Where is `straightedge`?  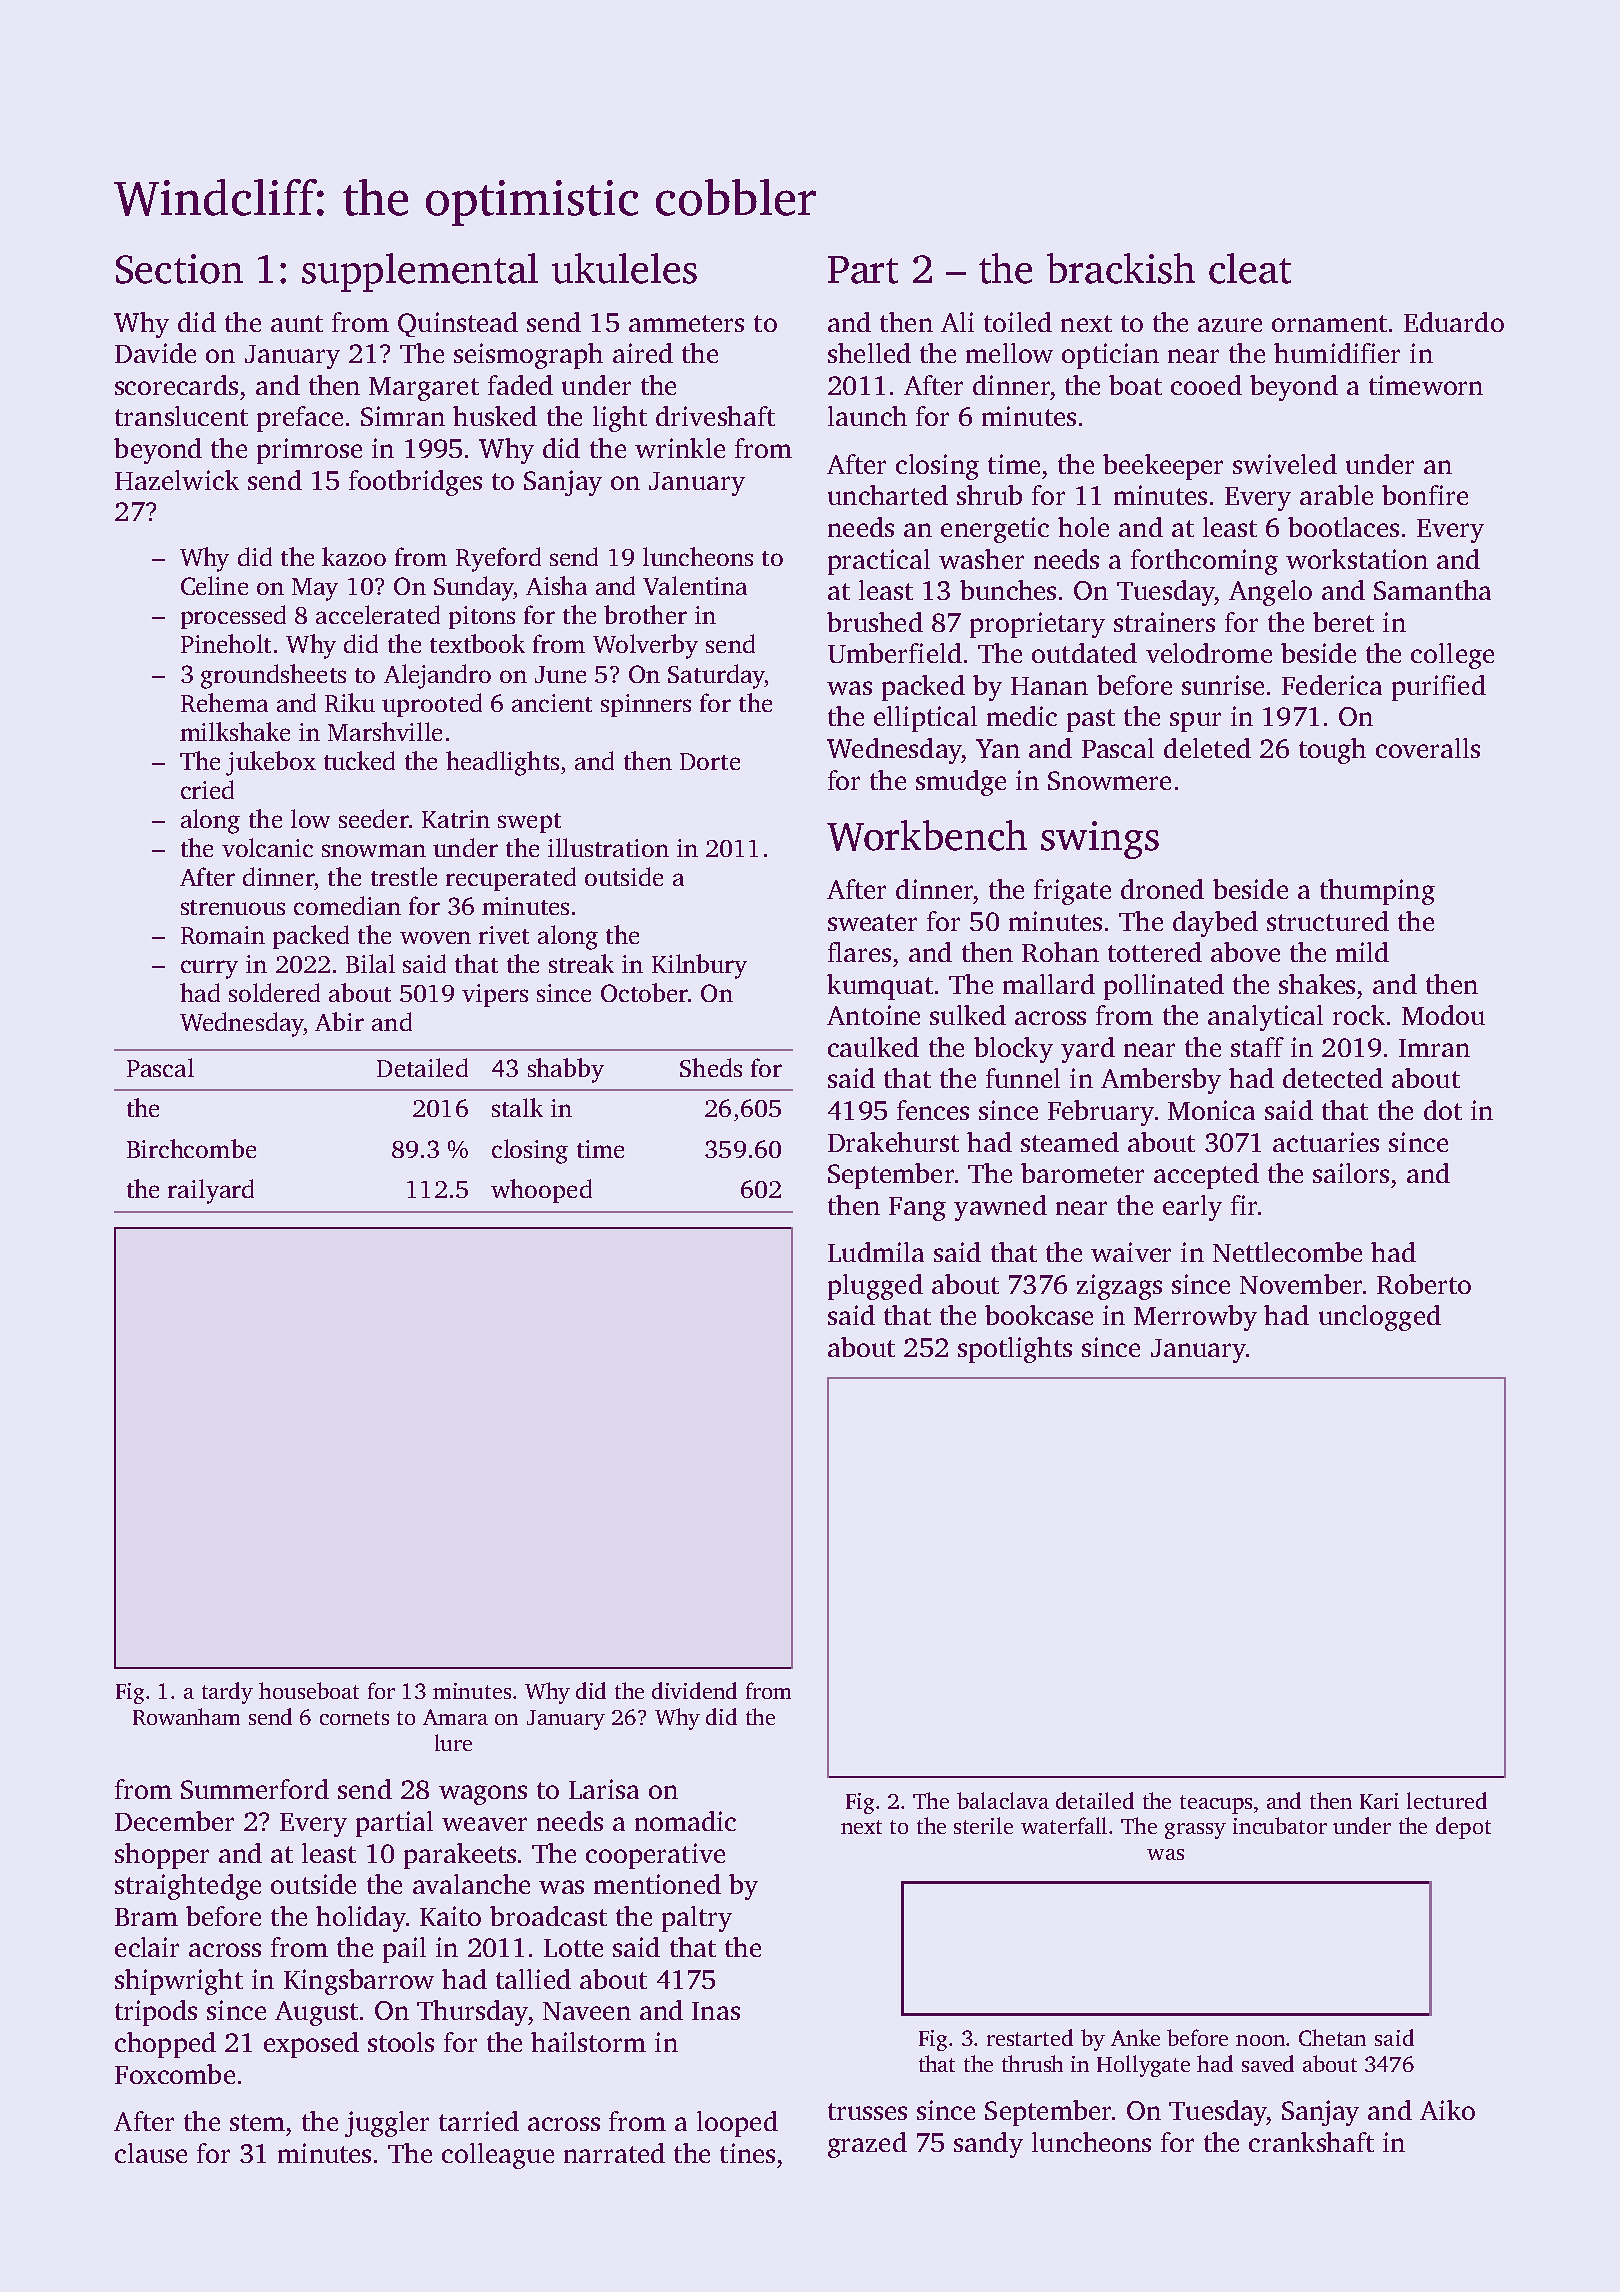 straightedge is located at coordinates (188, 1887).
